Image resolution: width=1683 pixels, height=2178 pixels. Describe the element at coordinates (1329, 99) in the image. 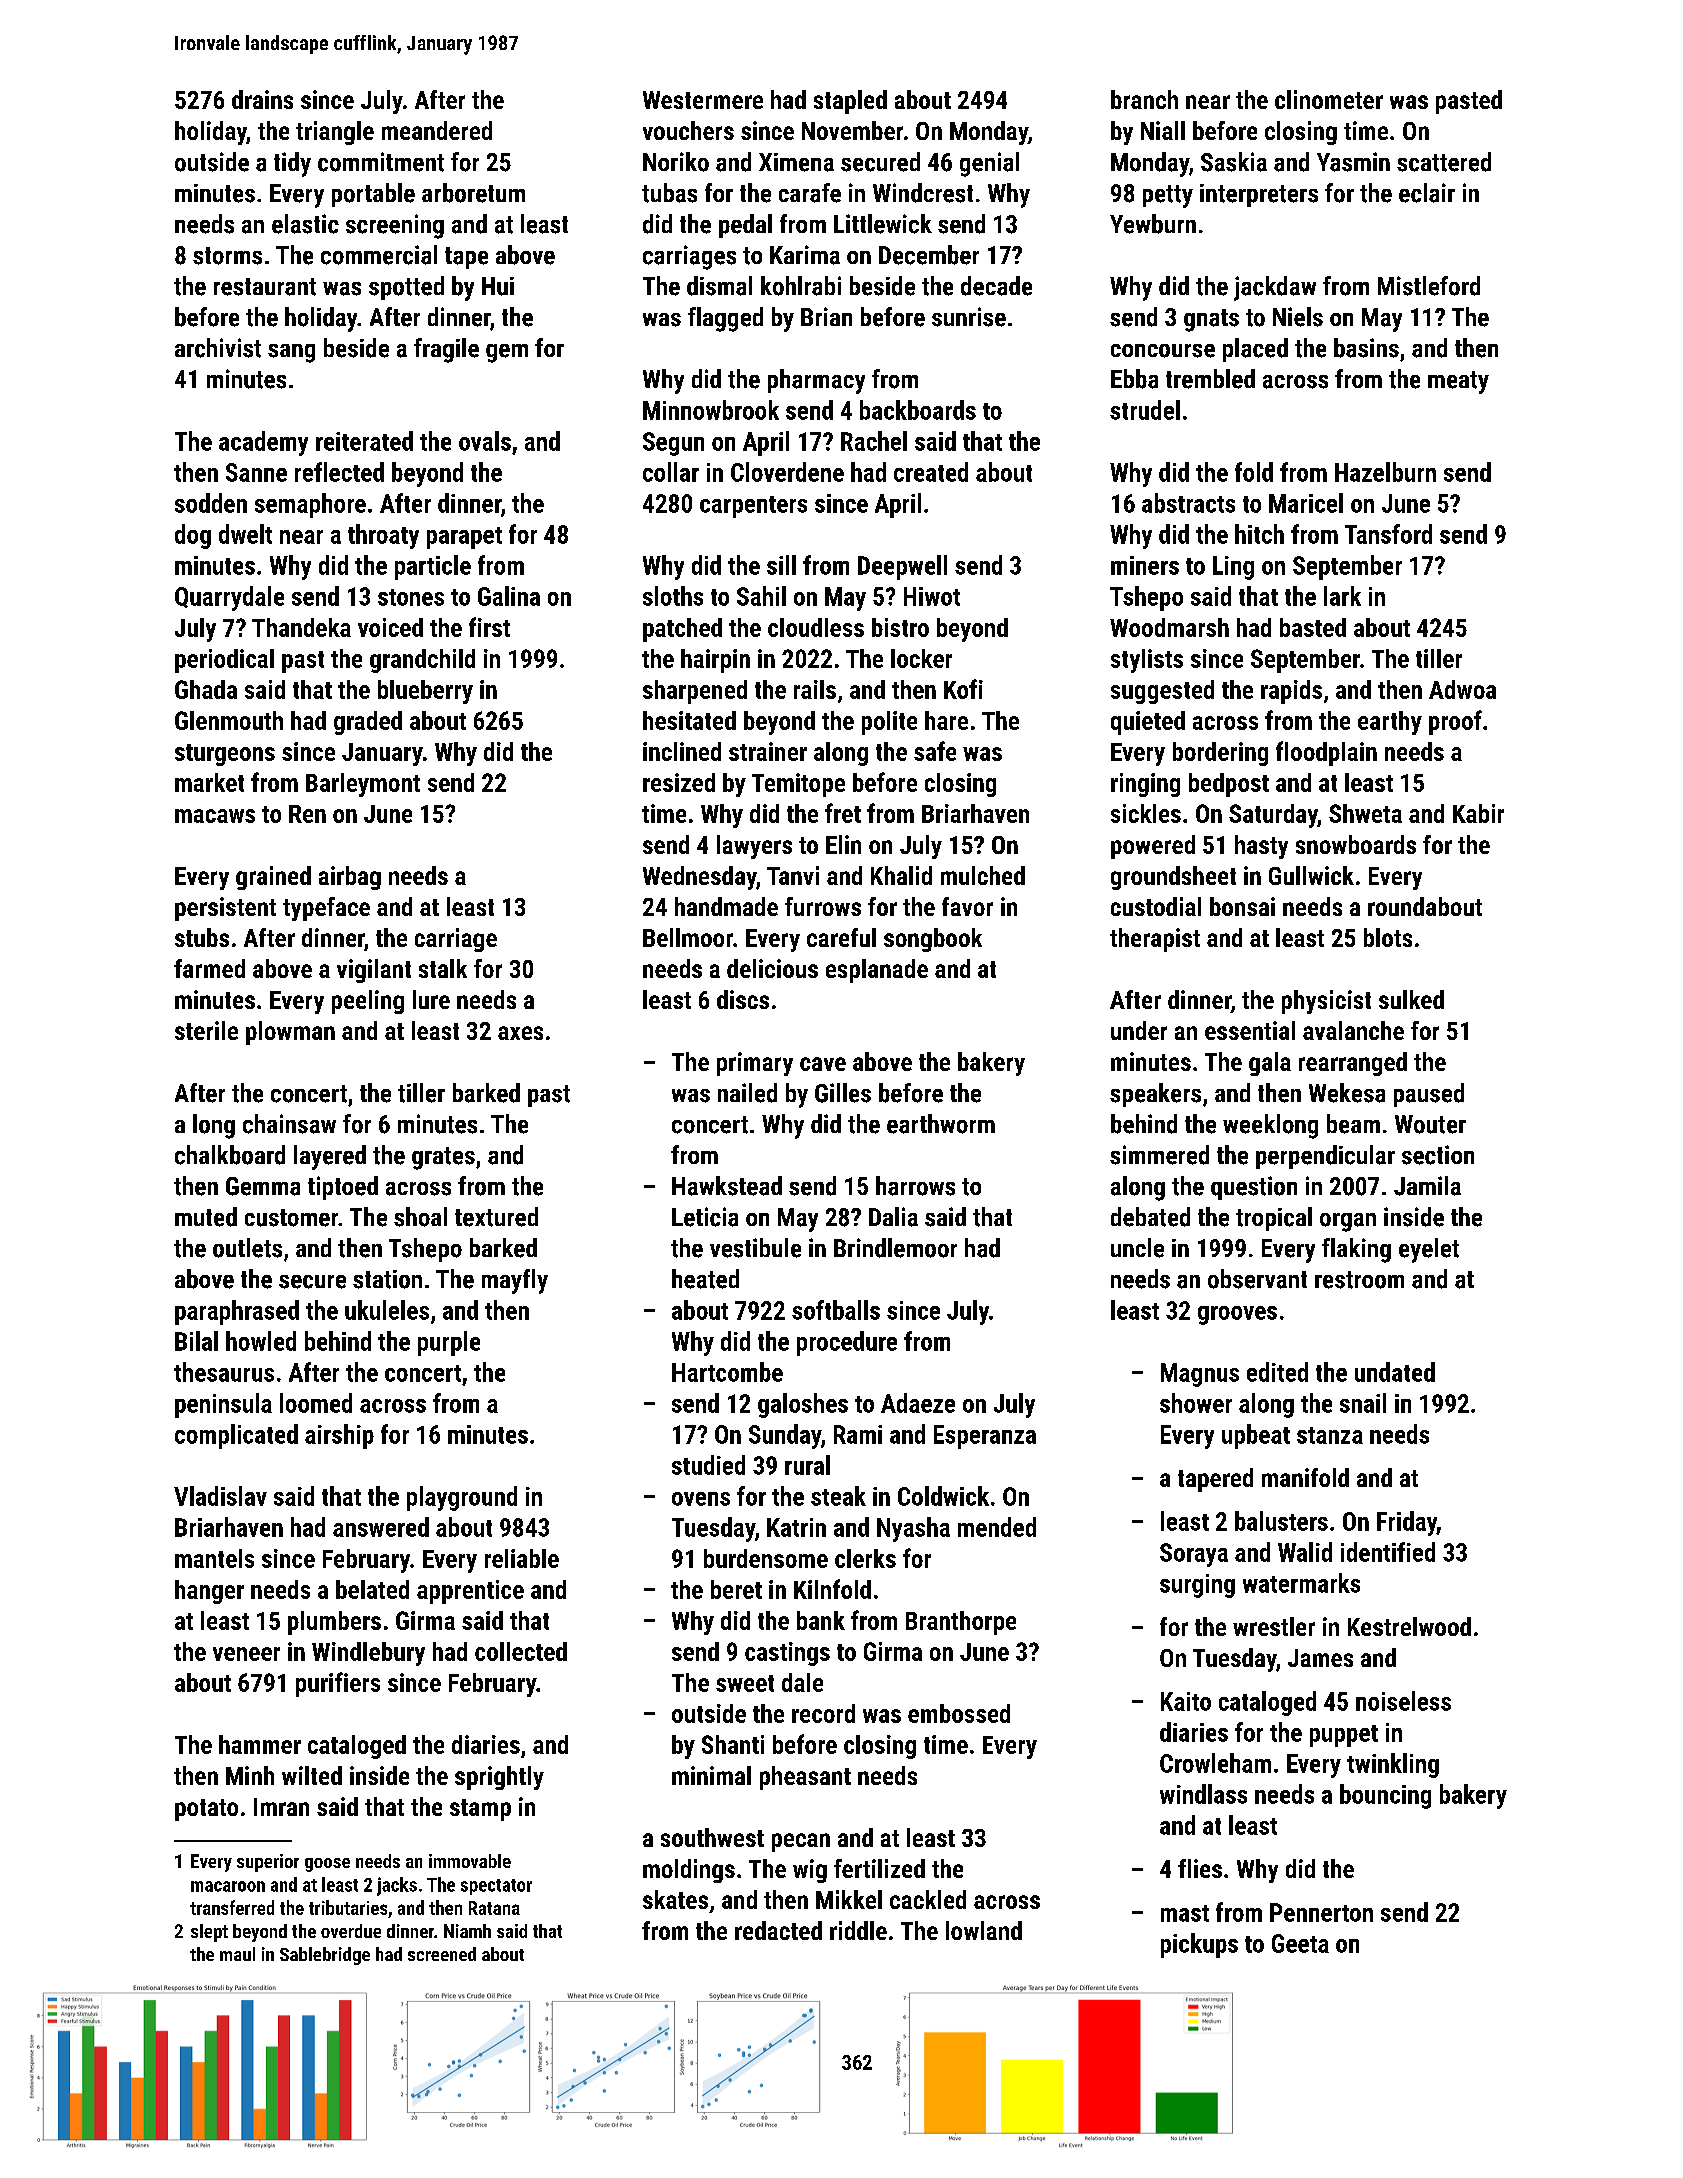

I see `clinometer` at that location.
